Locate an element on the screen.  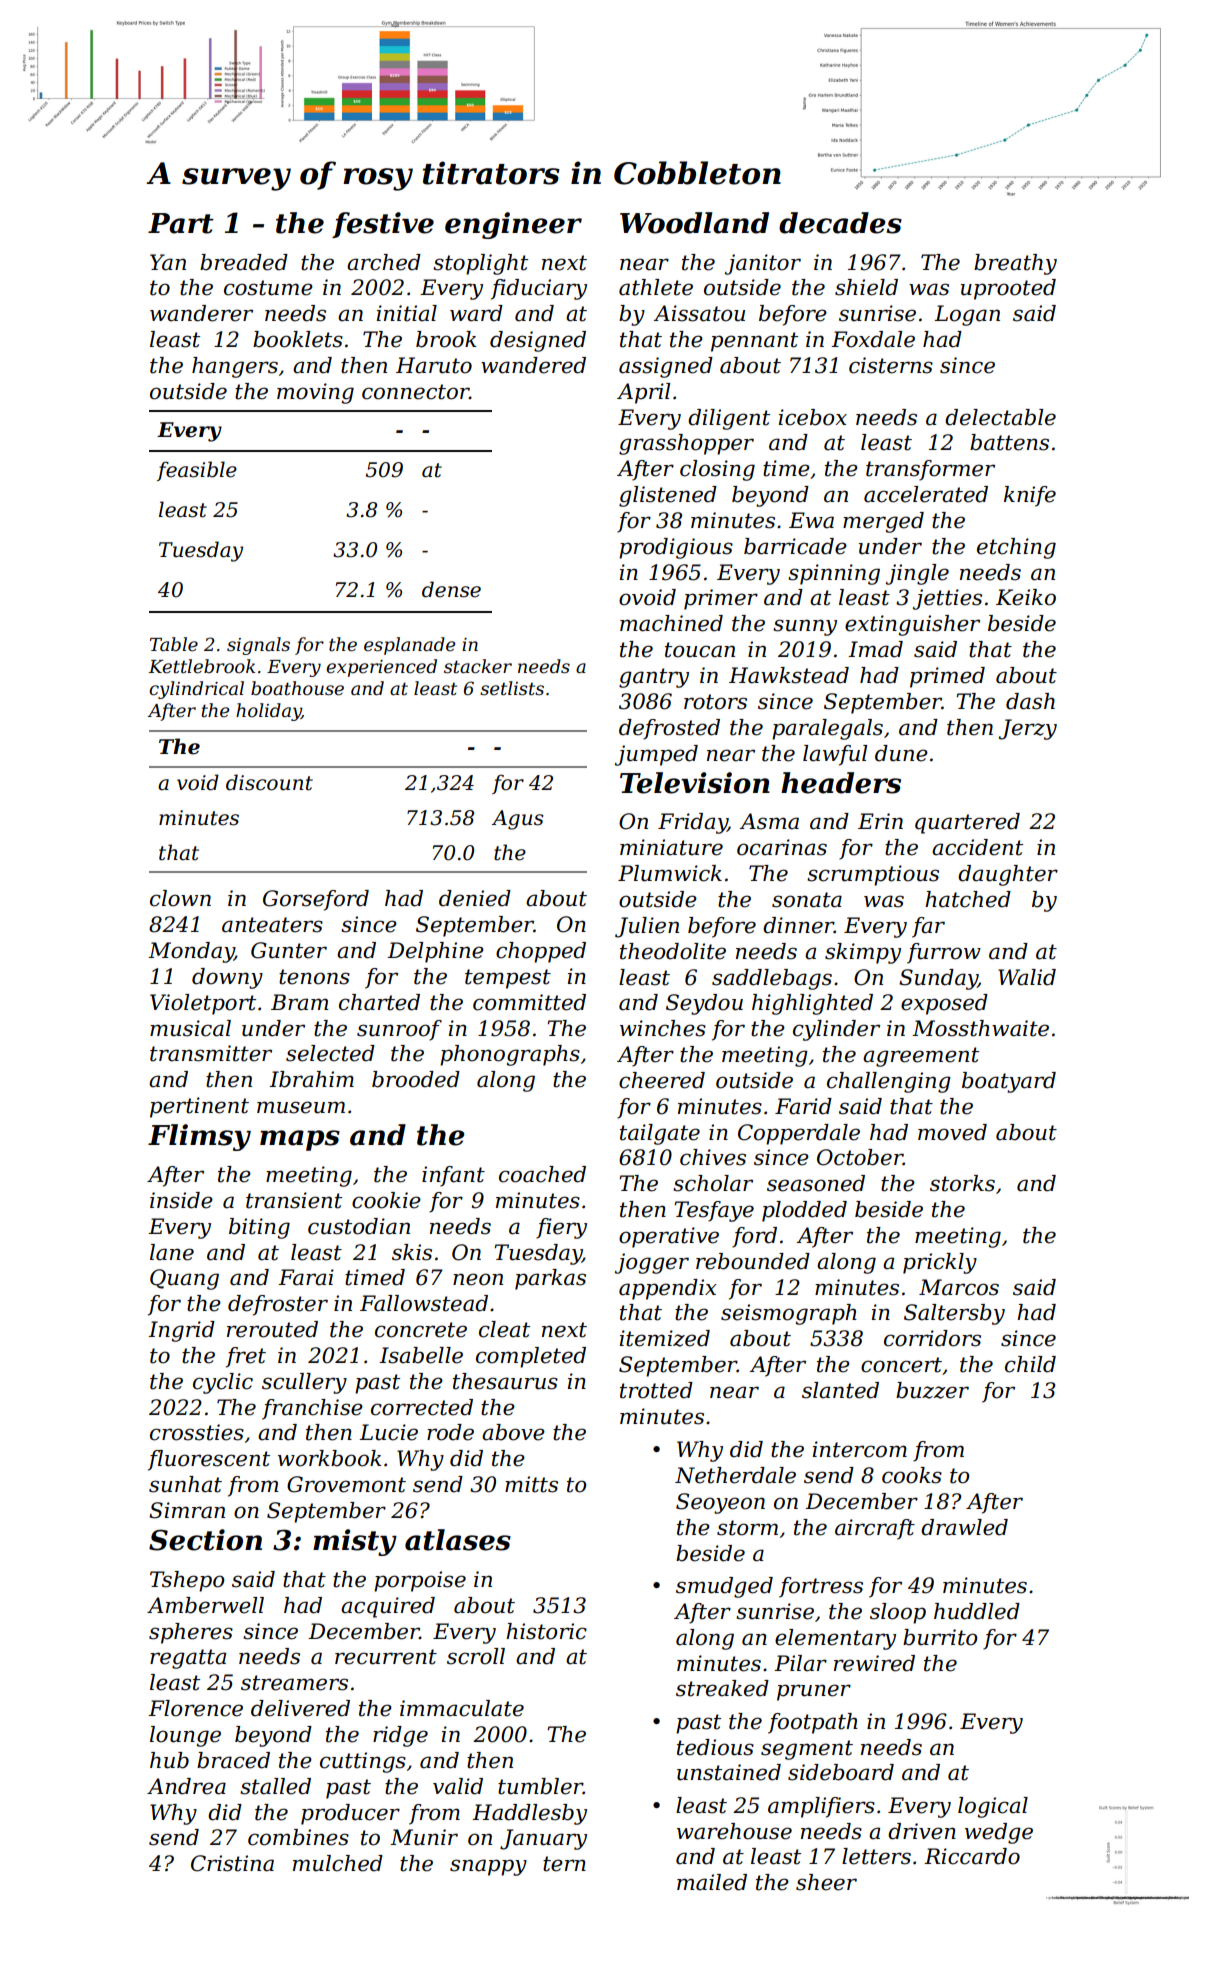
hatched is located at coordinates (968, 899).
